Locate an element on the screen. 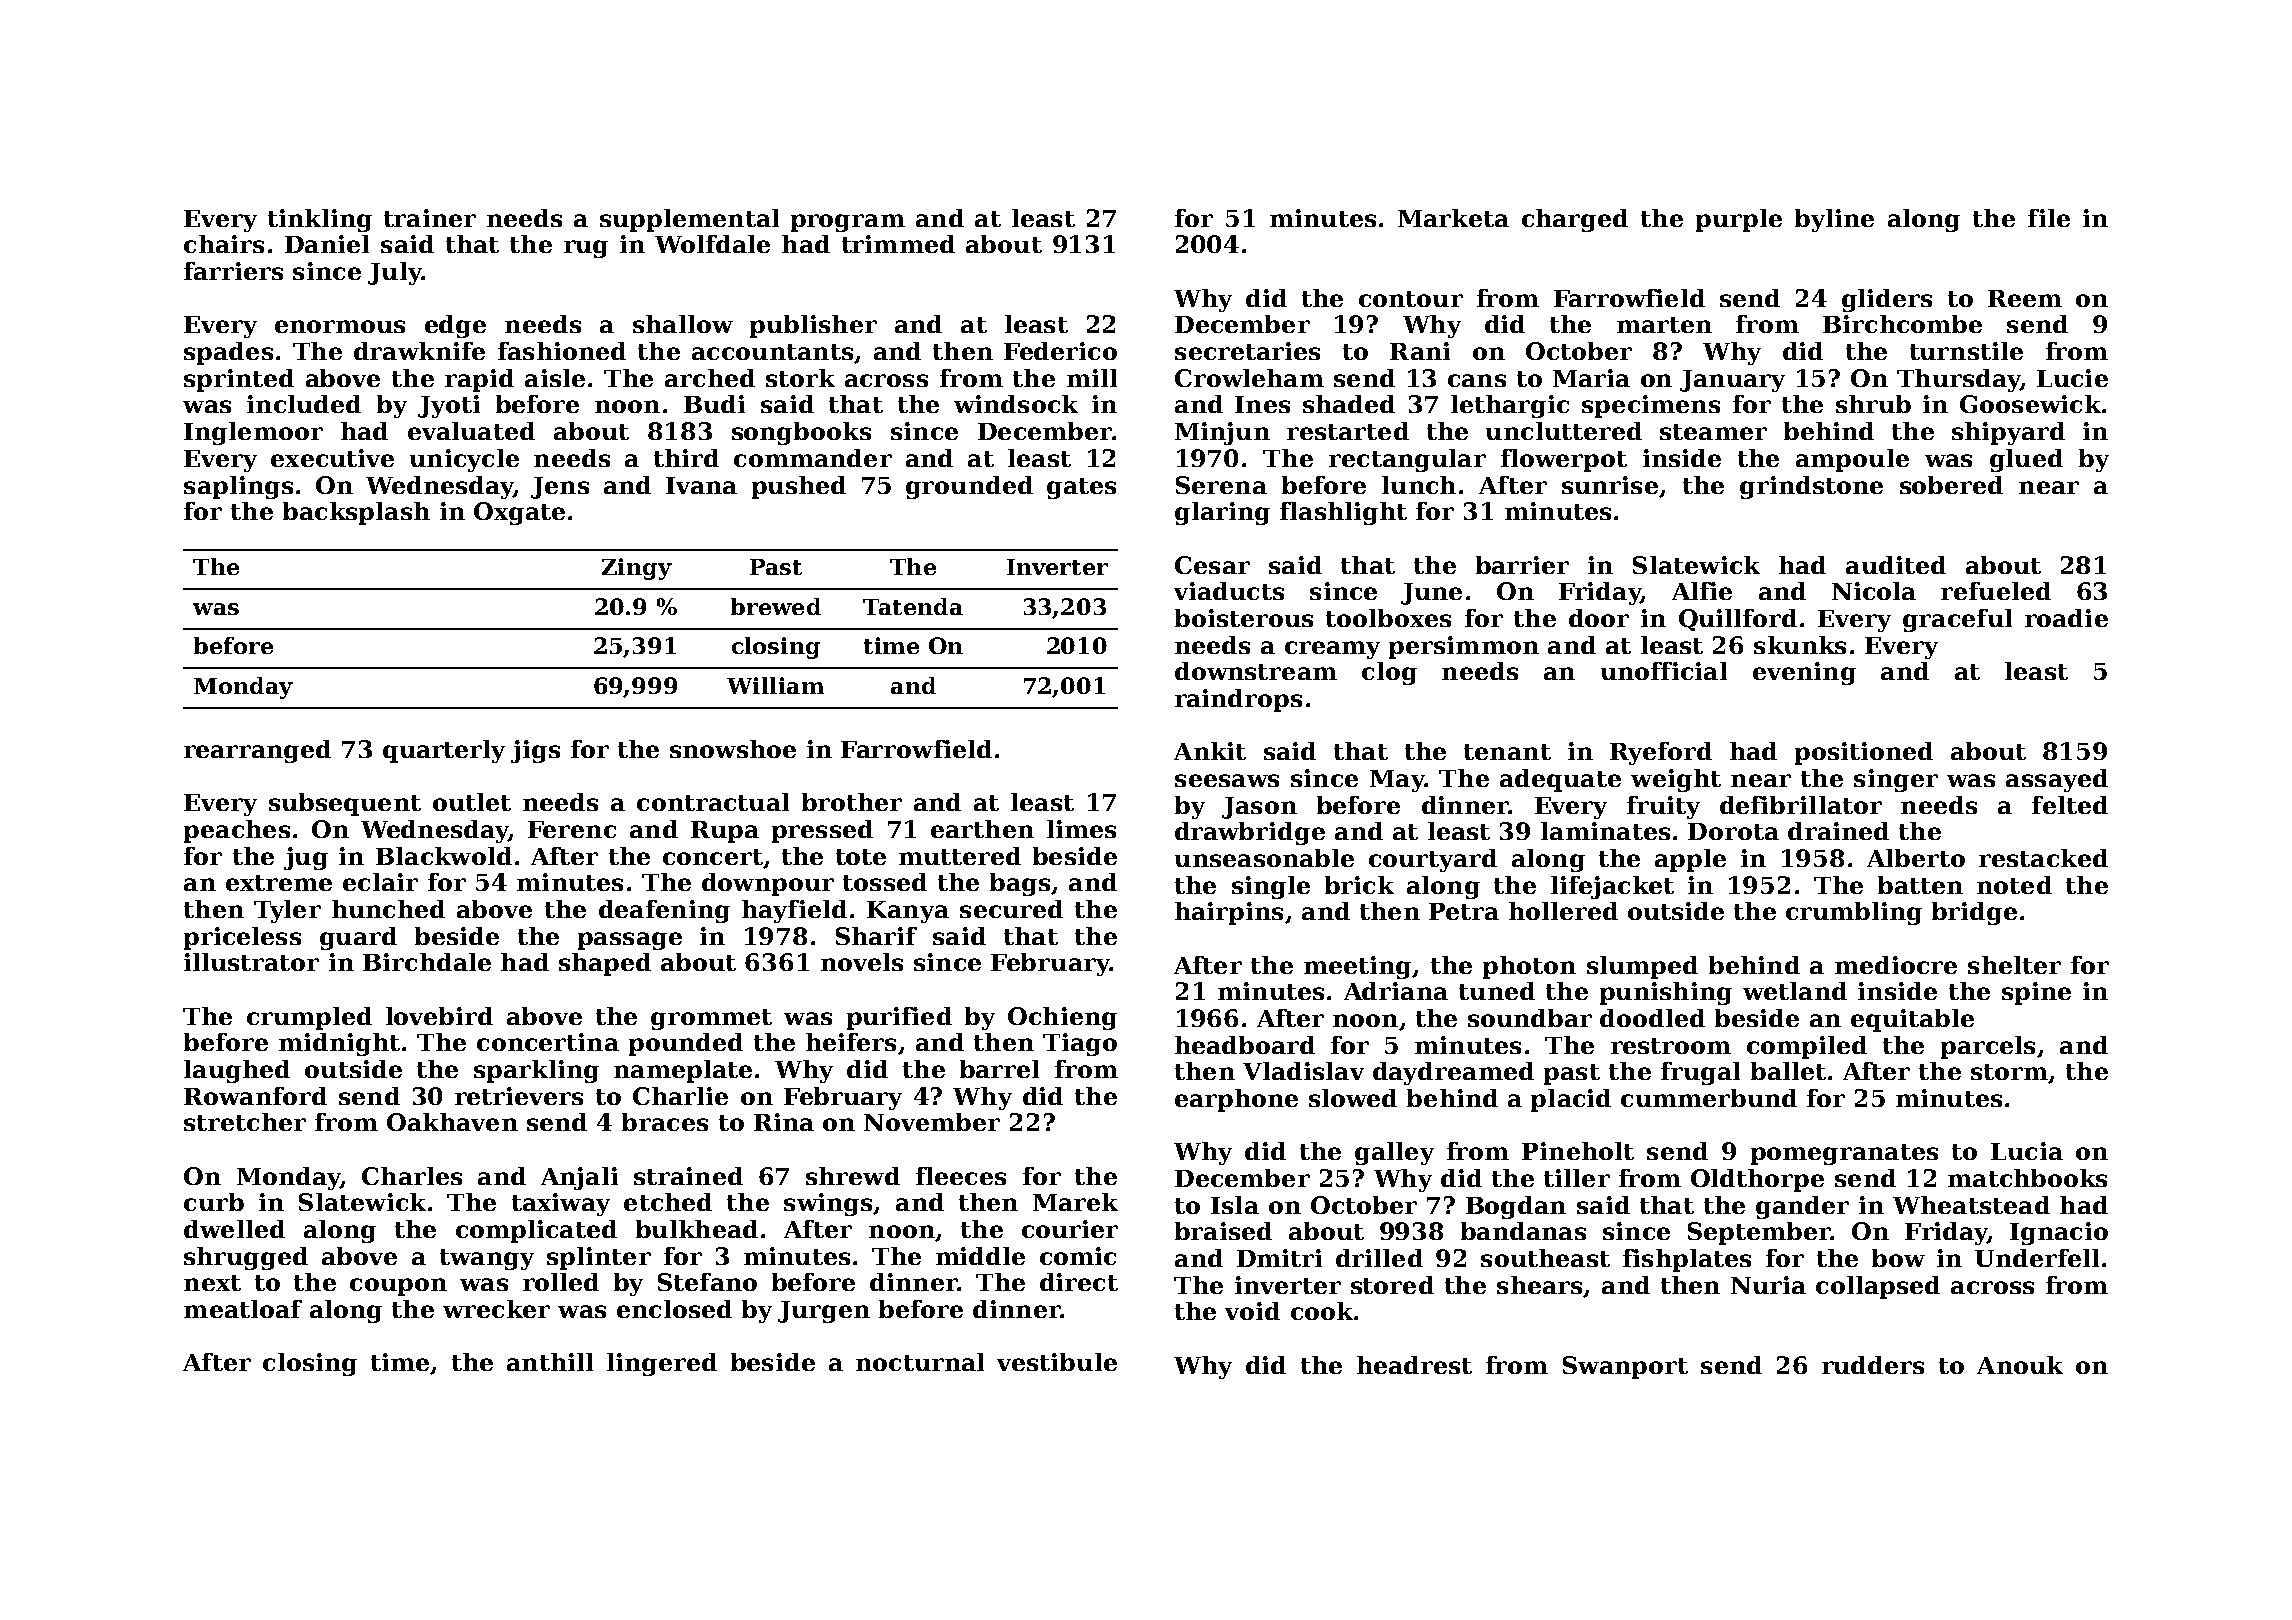 The height and width of the screenshot is (1620, 2292). charged is located at coordinates (1575, 220).
